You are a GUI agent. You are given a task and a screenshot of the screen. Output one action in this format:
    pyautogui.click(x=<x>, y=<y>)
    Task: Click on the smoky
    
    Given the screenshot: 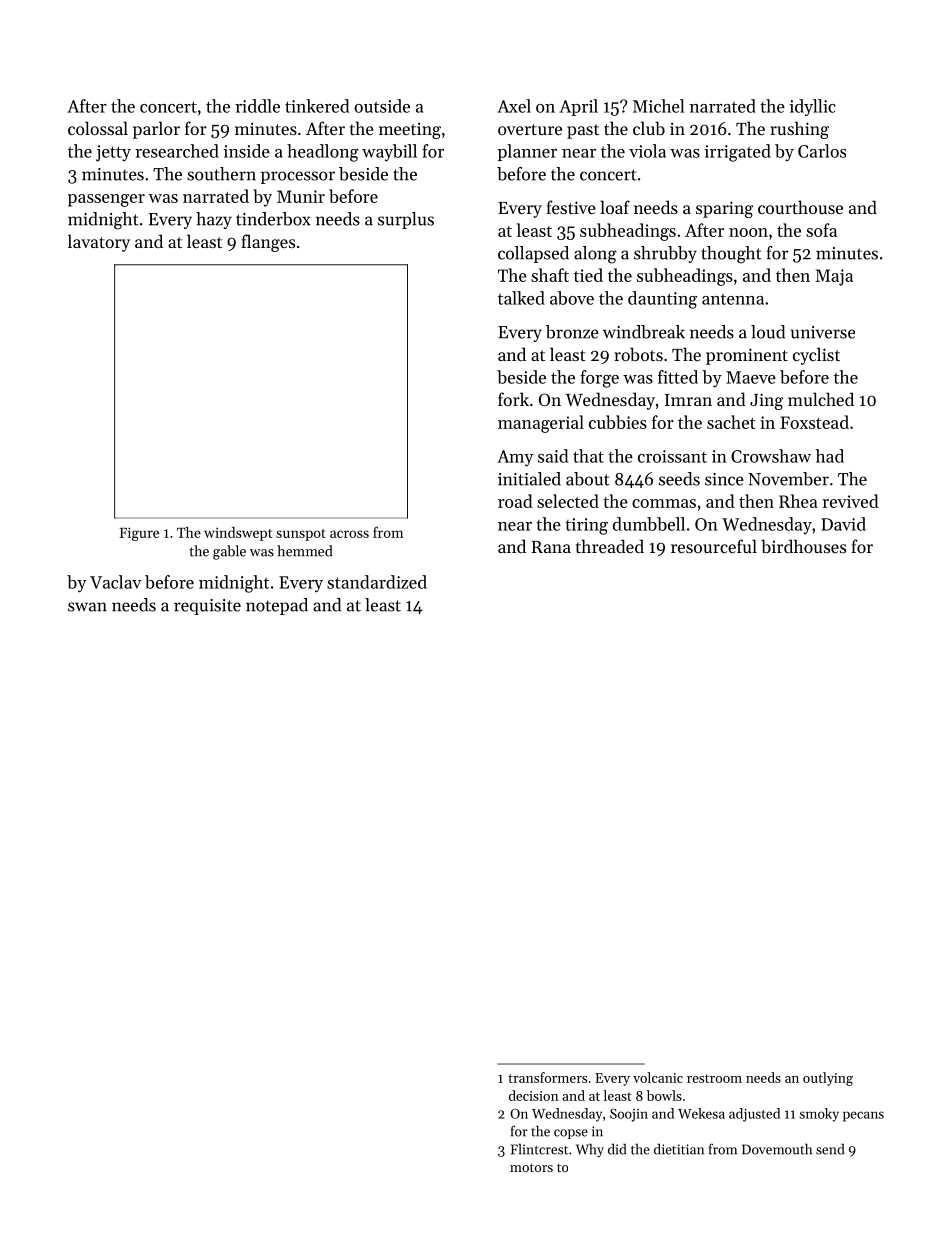 What is the action you would take?
    pyautogui.click(x=819, y=1115)
